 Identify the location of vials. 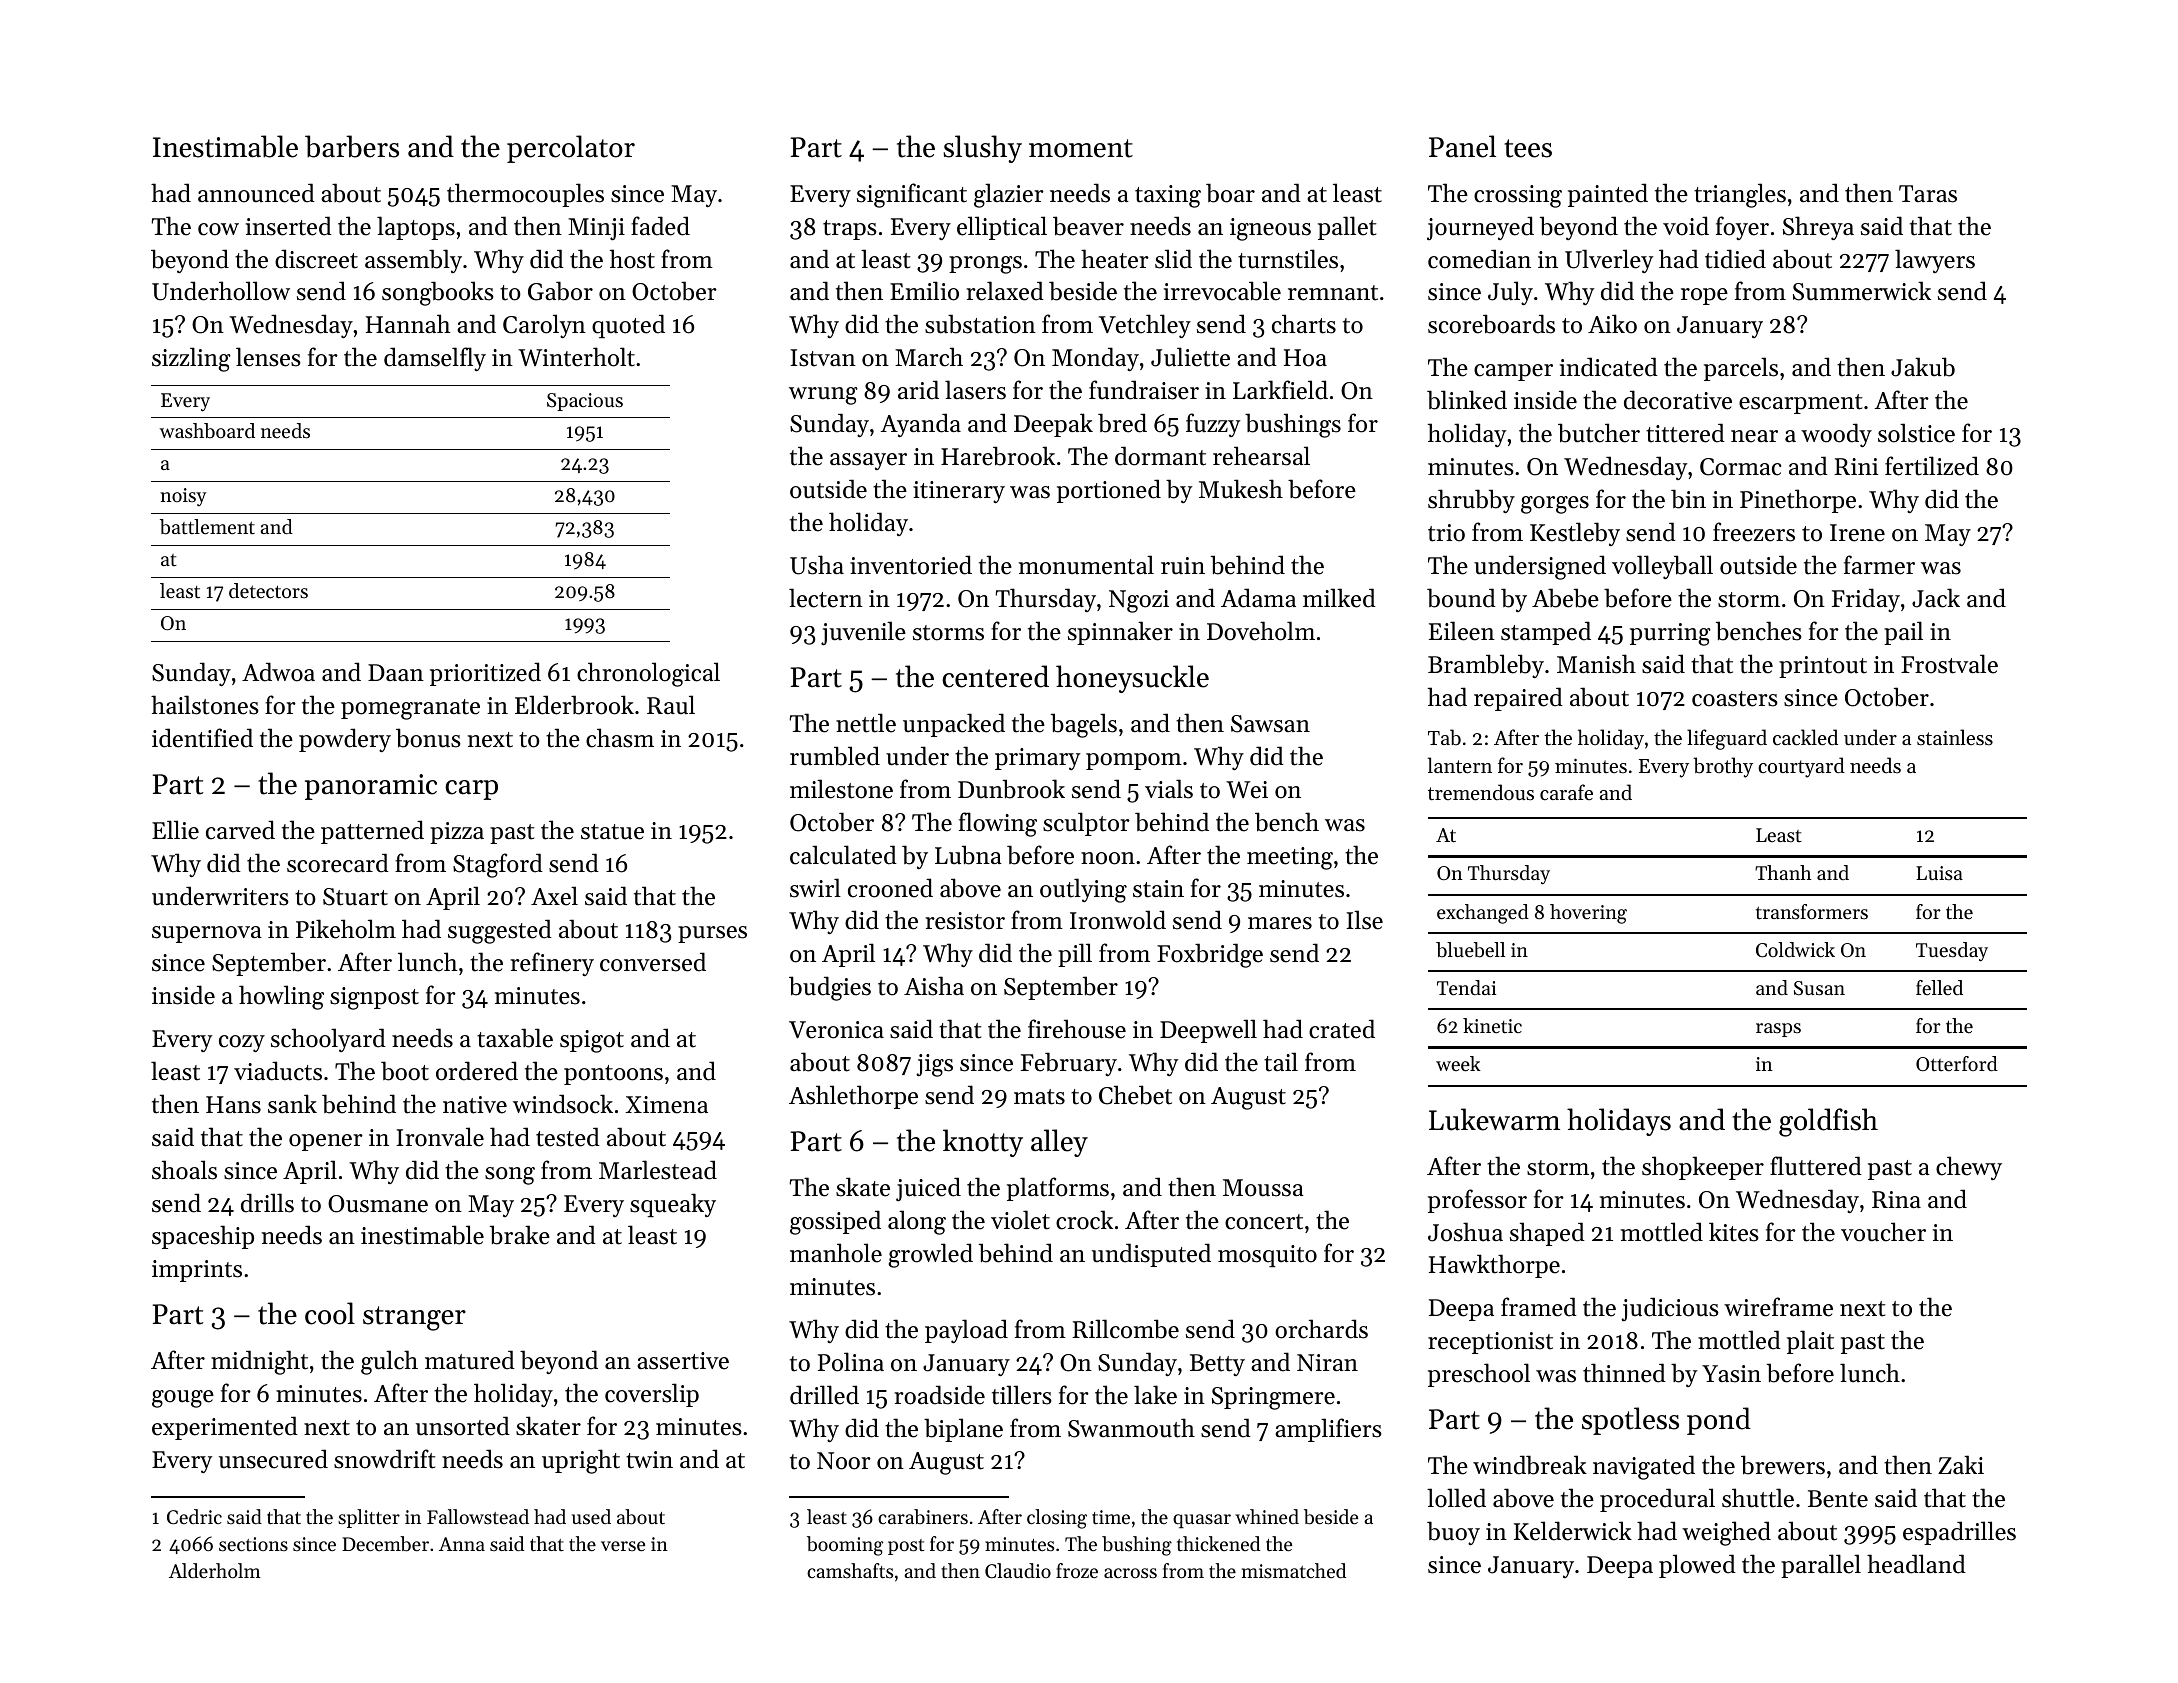
(1169, 789).
